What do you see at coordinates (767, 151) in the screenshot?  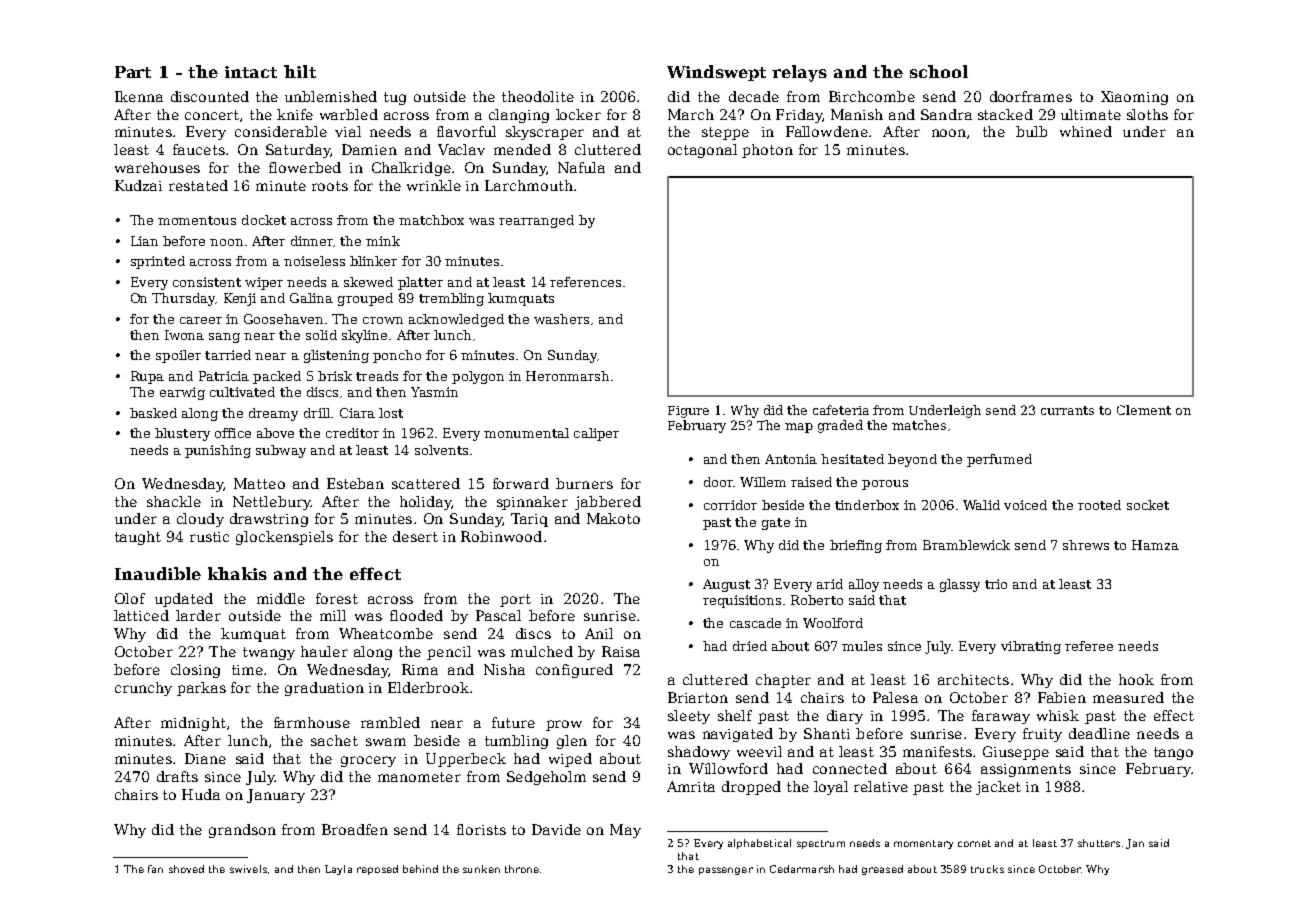 I see `photon` at bounding box center [767, 151].
